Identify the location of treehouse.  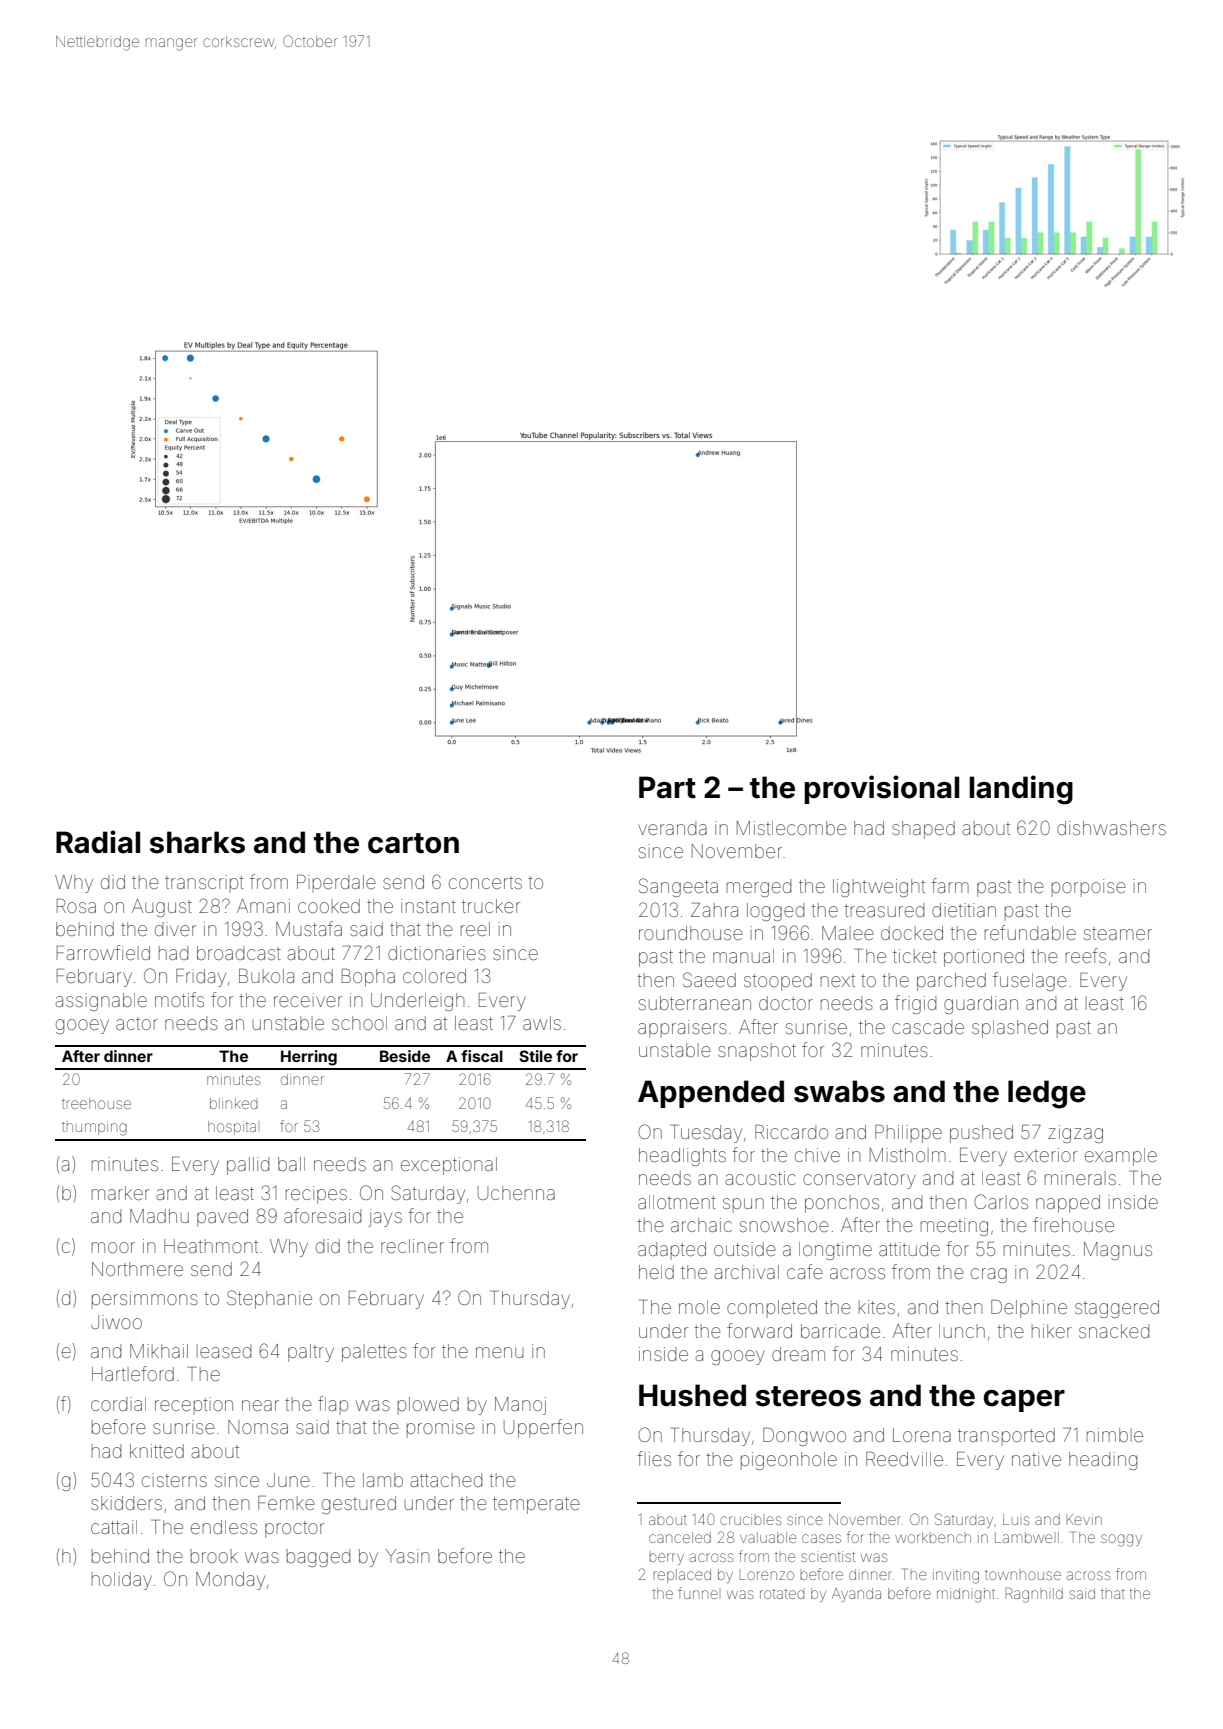
(96, 1103).
